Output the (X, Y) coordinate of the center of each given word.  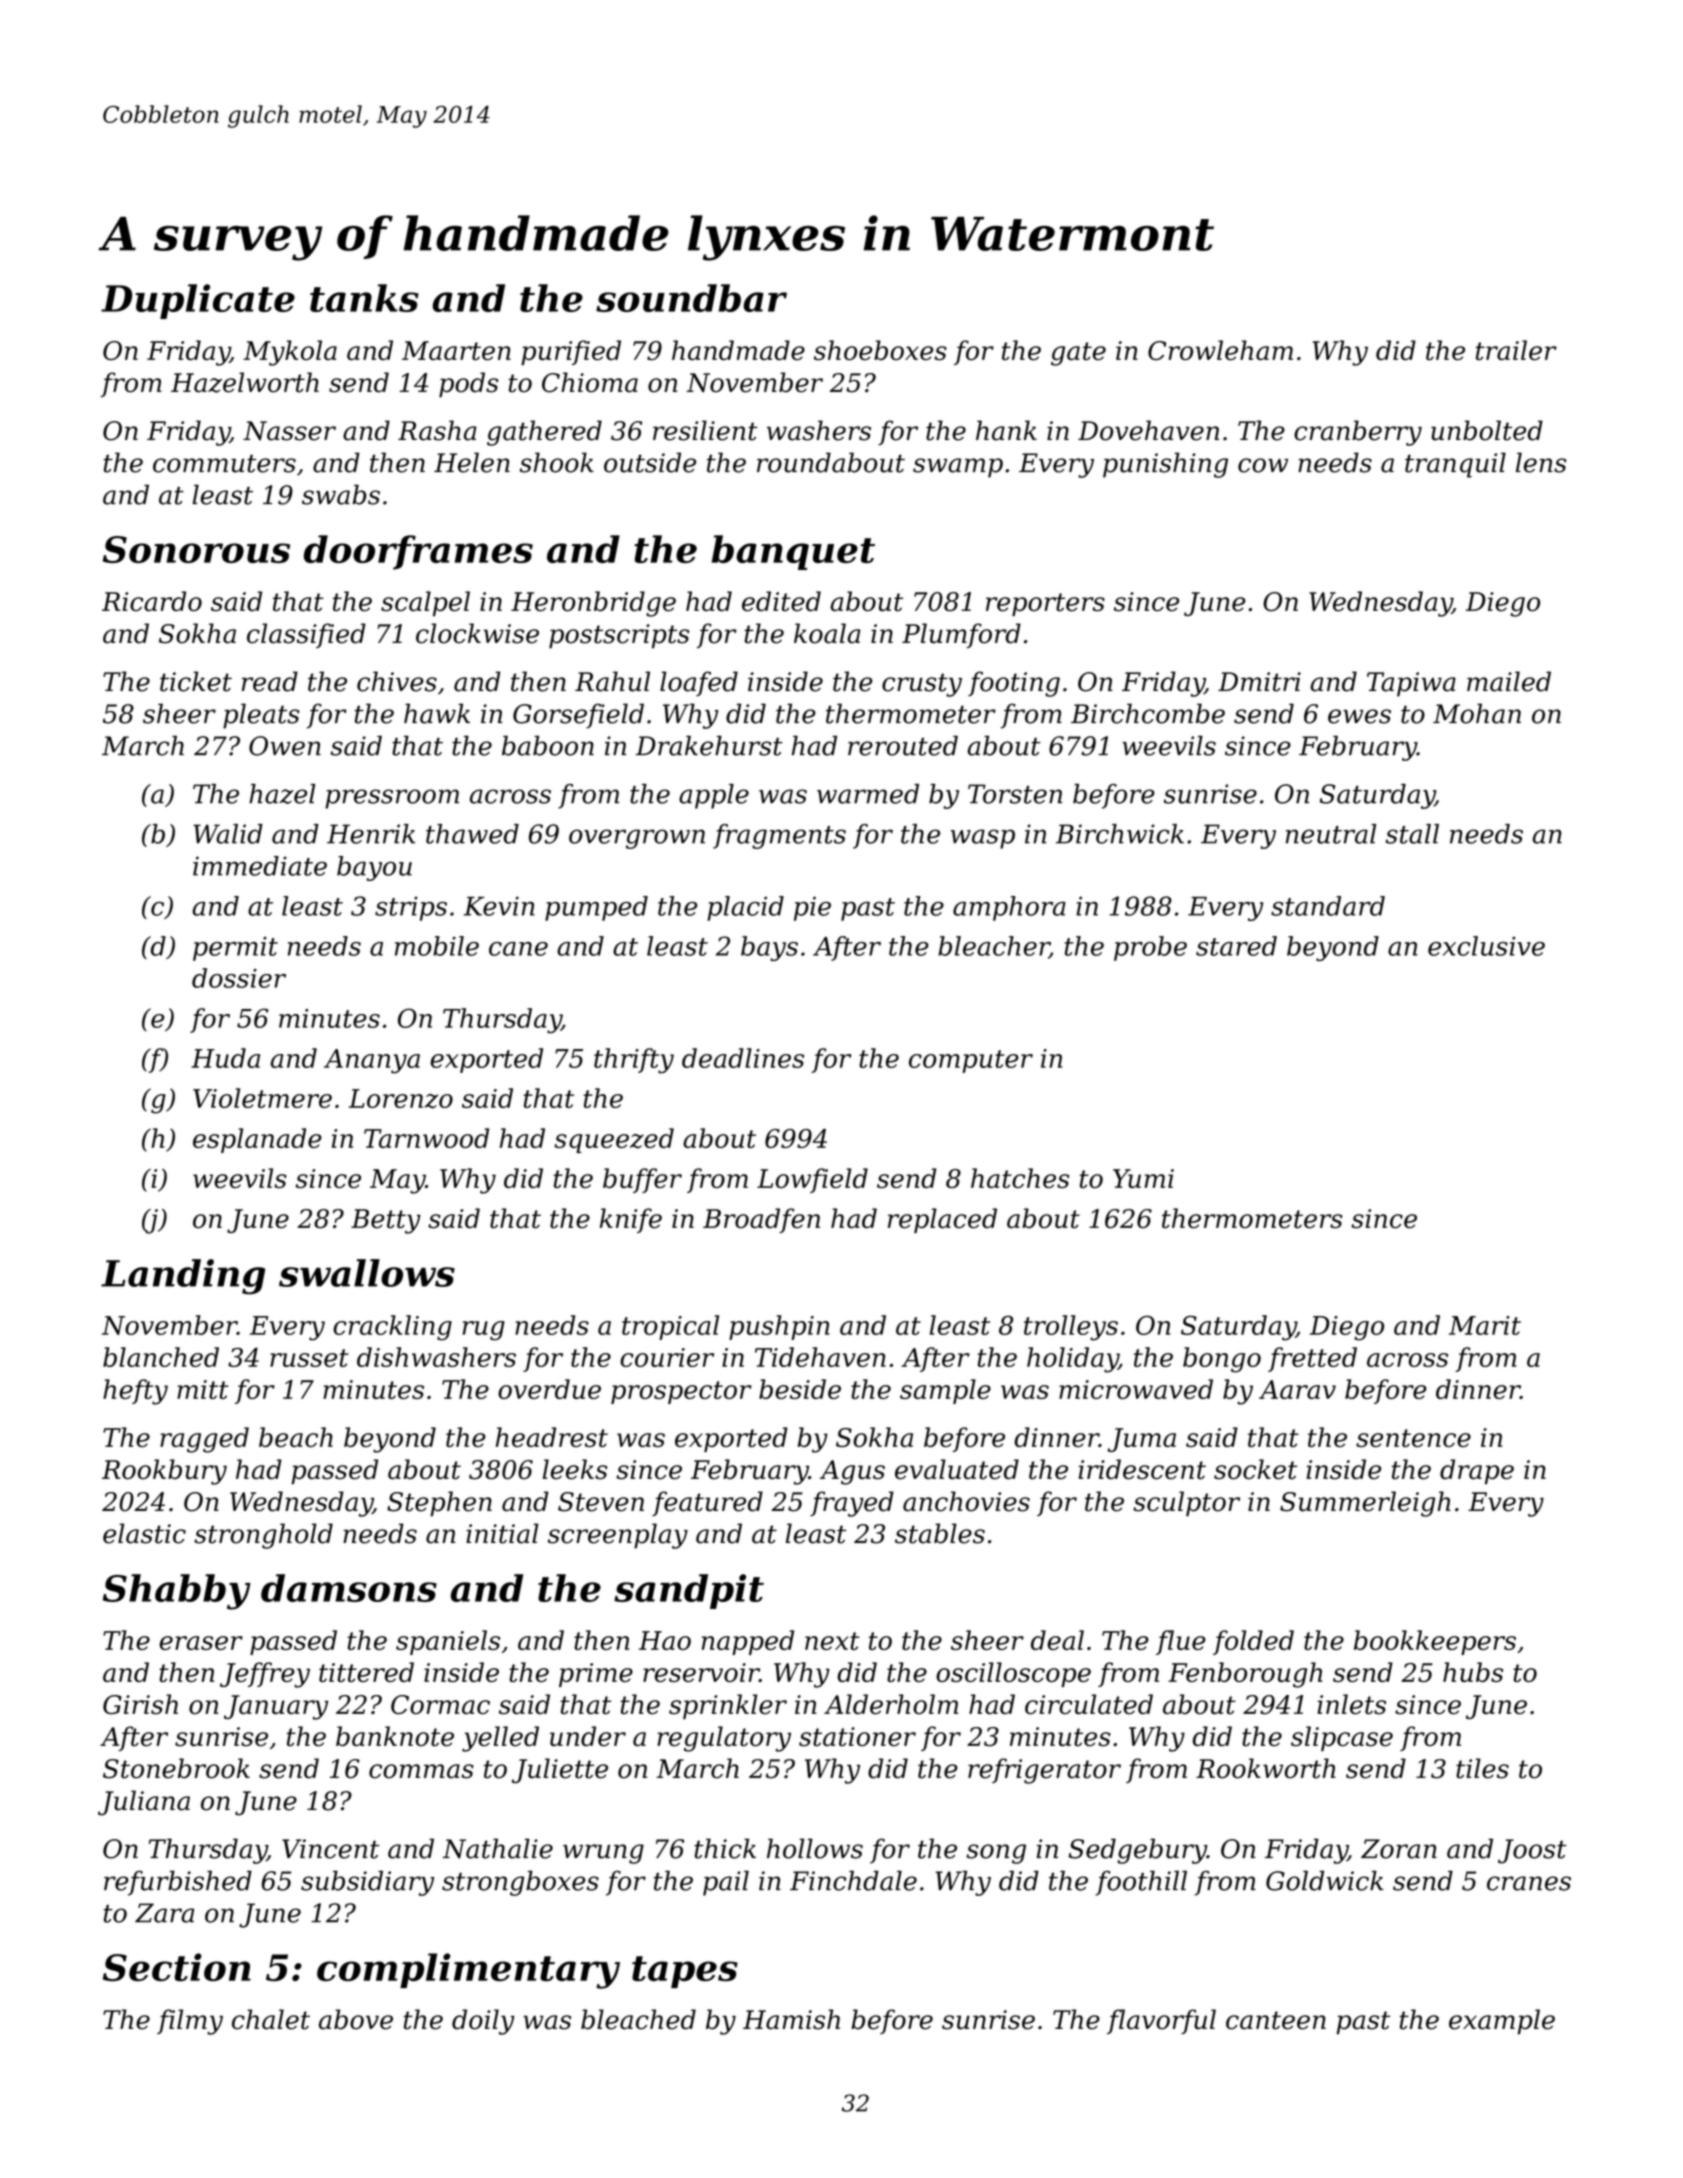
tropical (670, 1327)
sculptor (1186, 1504)
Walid (228, 834)
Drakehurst (709, 746)
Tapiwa (1411, 684)
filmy (190, 2022)
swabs (341, 495)
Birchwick (1120, 834)
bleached (638, 2019)
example (1502, 2022)
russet (309, 1358)
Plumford (961, 635)
